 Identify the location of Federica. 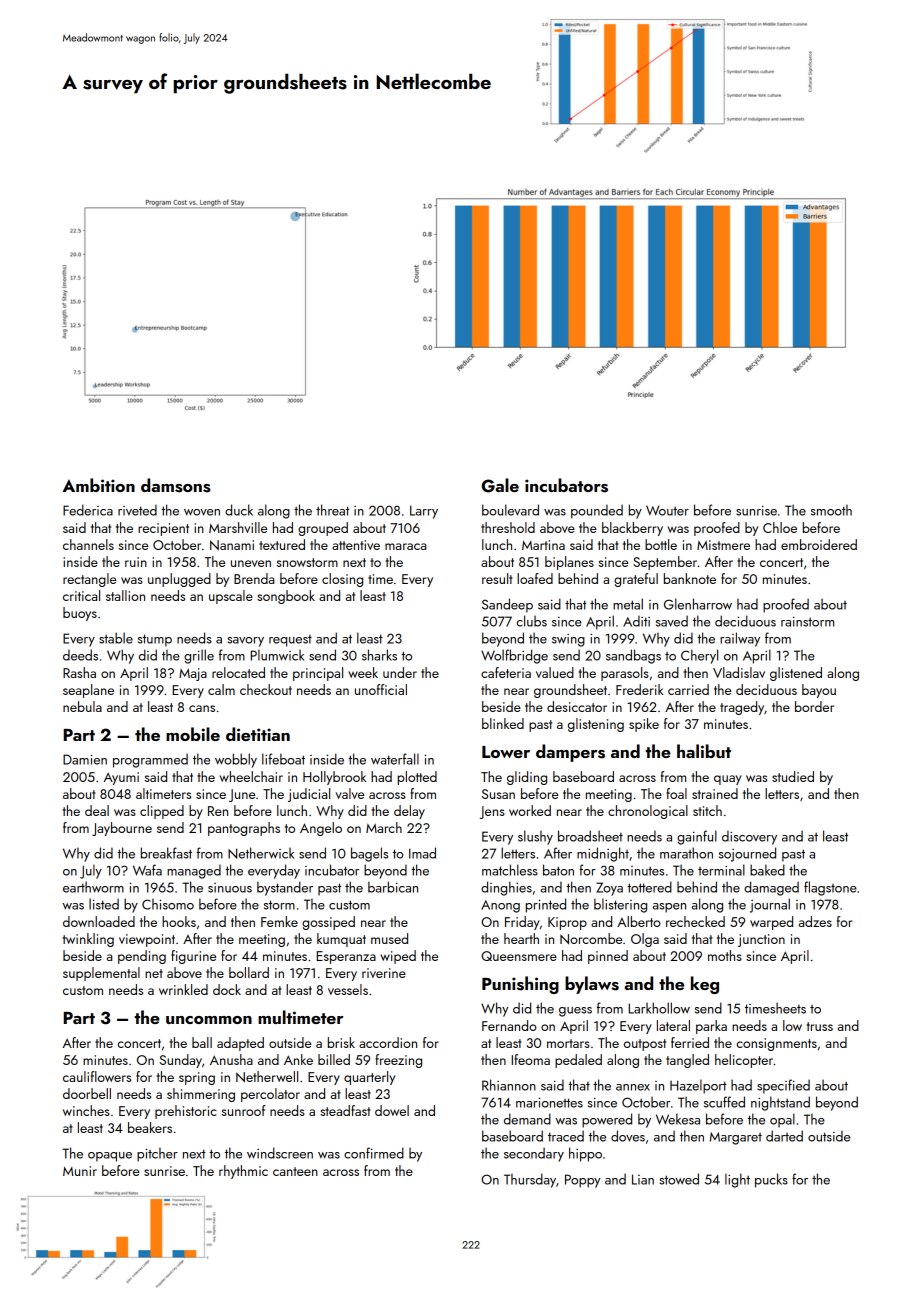
(88, 510).
